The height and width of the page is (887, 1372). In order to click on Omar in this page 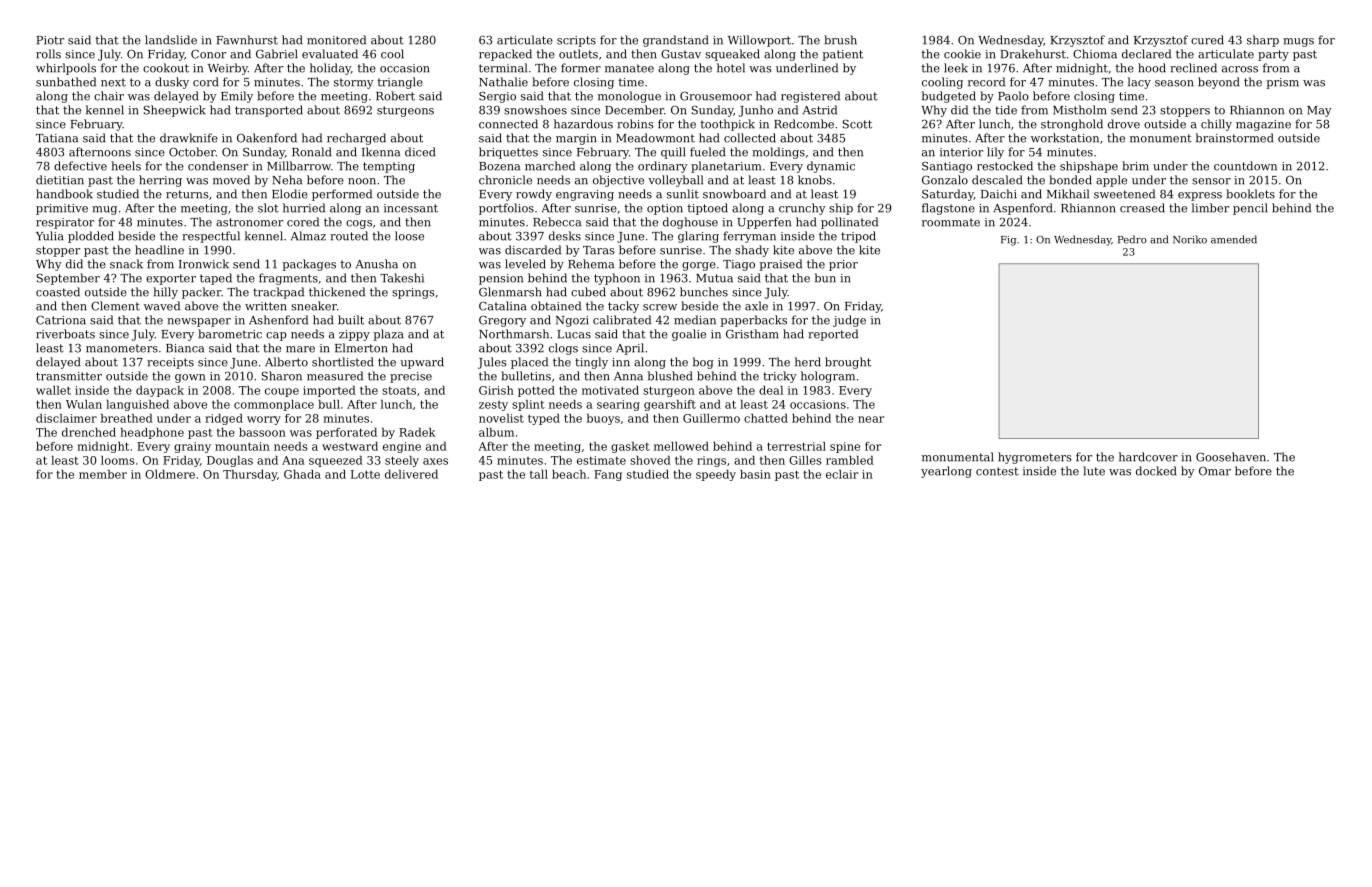, I will do `click(1215, 471)`.
